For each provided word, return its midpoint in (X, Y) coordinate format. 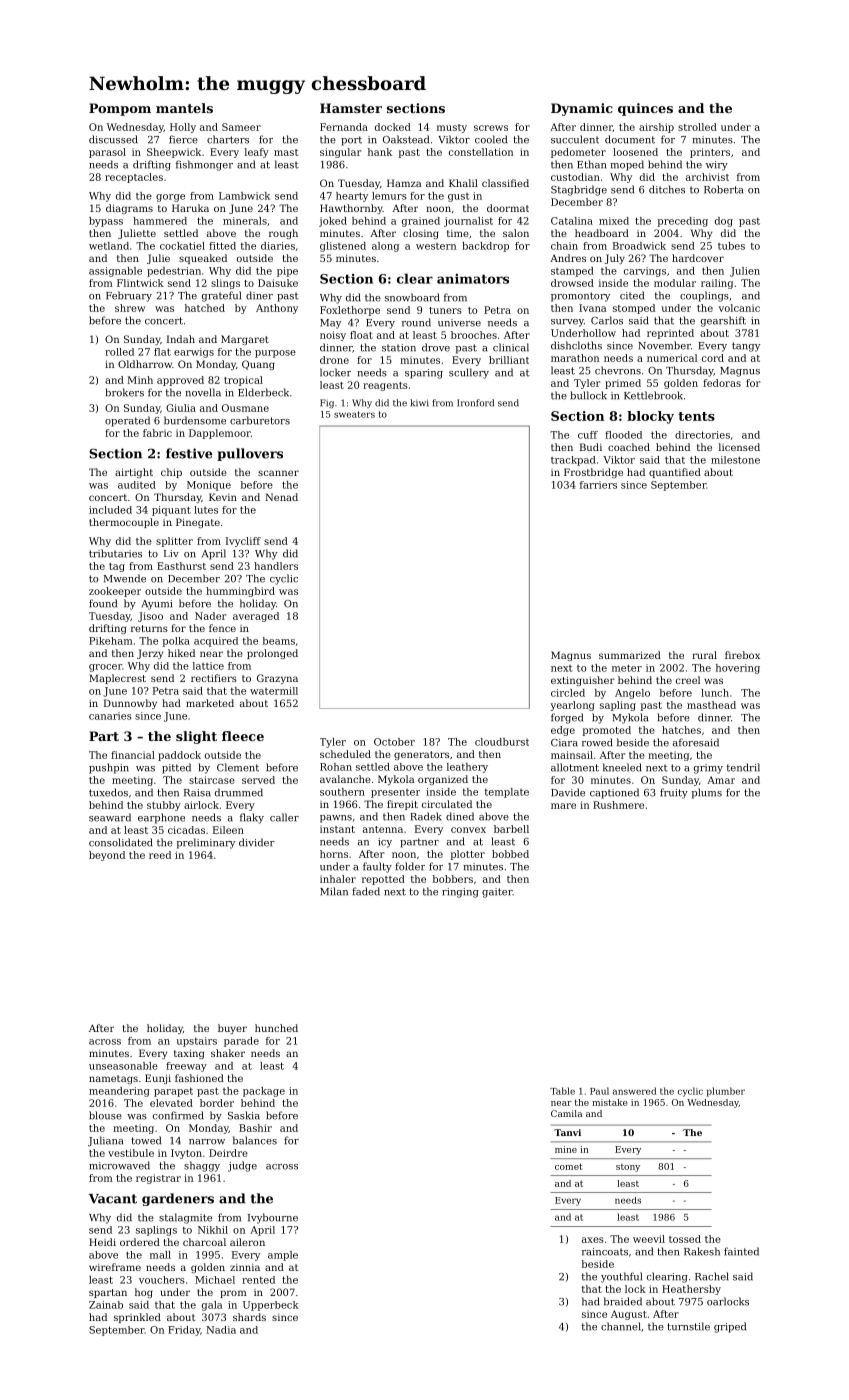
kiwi (419, 403)
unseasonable (123, 1066)
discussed (113, 139)
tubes (731, 246)
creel (688, 680)
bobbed (510, 854)
